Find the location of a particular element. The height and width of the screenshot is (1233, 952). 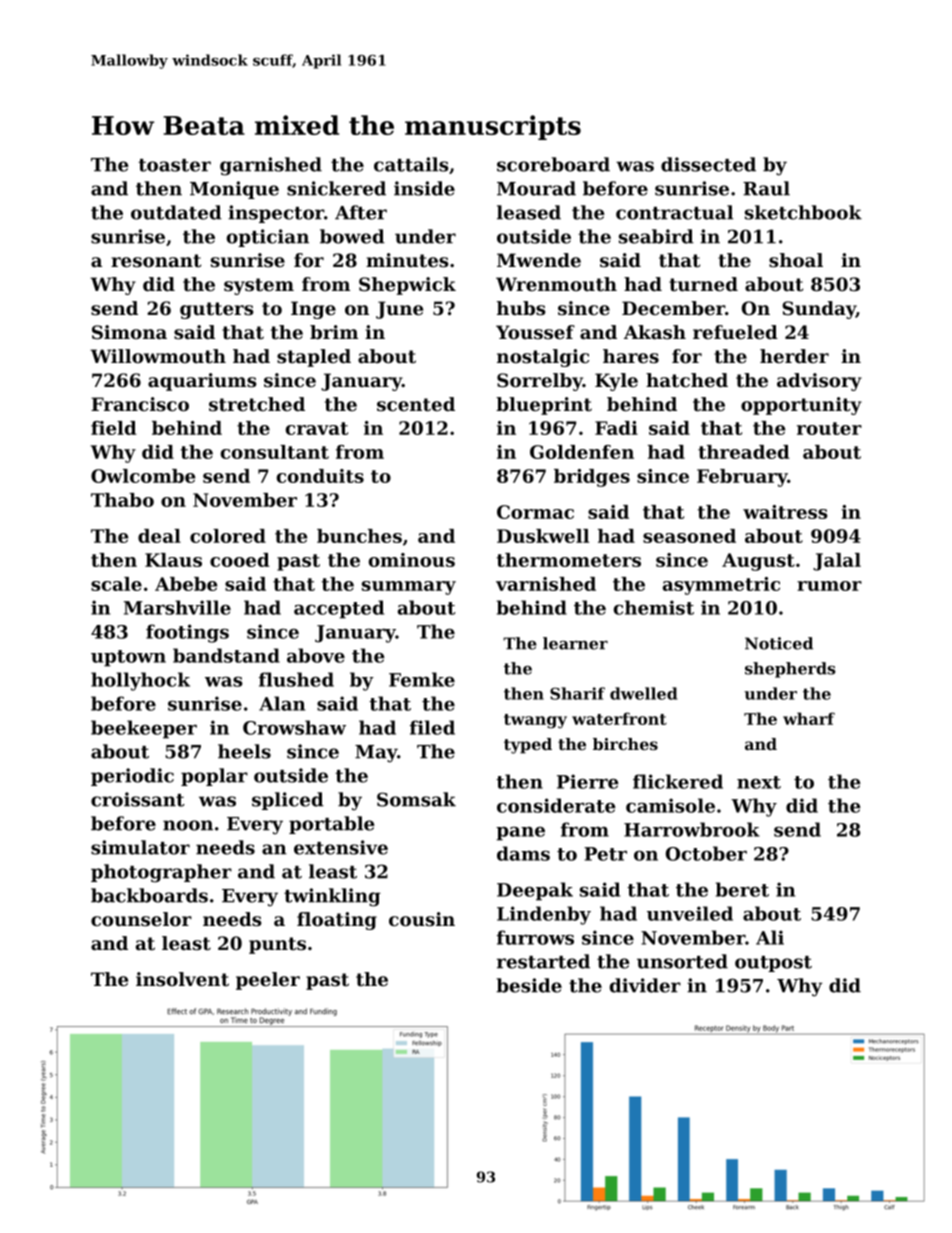

scale is located at coordinates (116, 584).
